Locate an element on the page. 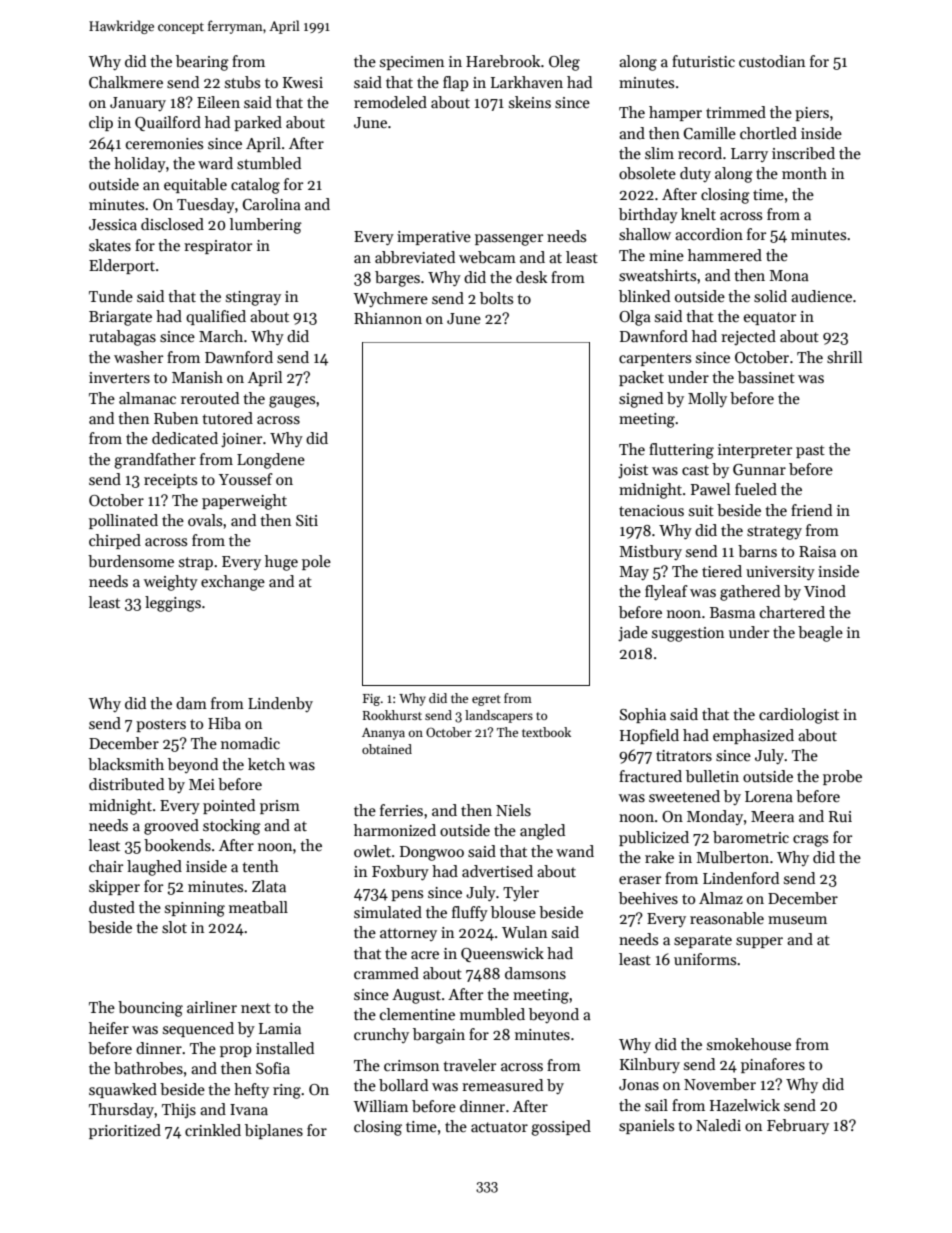  shrill is located at coordinates (844, 357).
